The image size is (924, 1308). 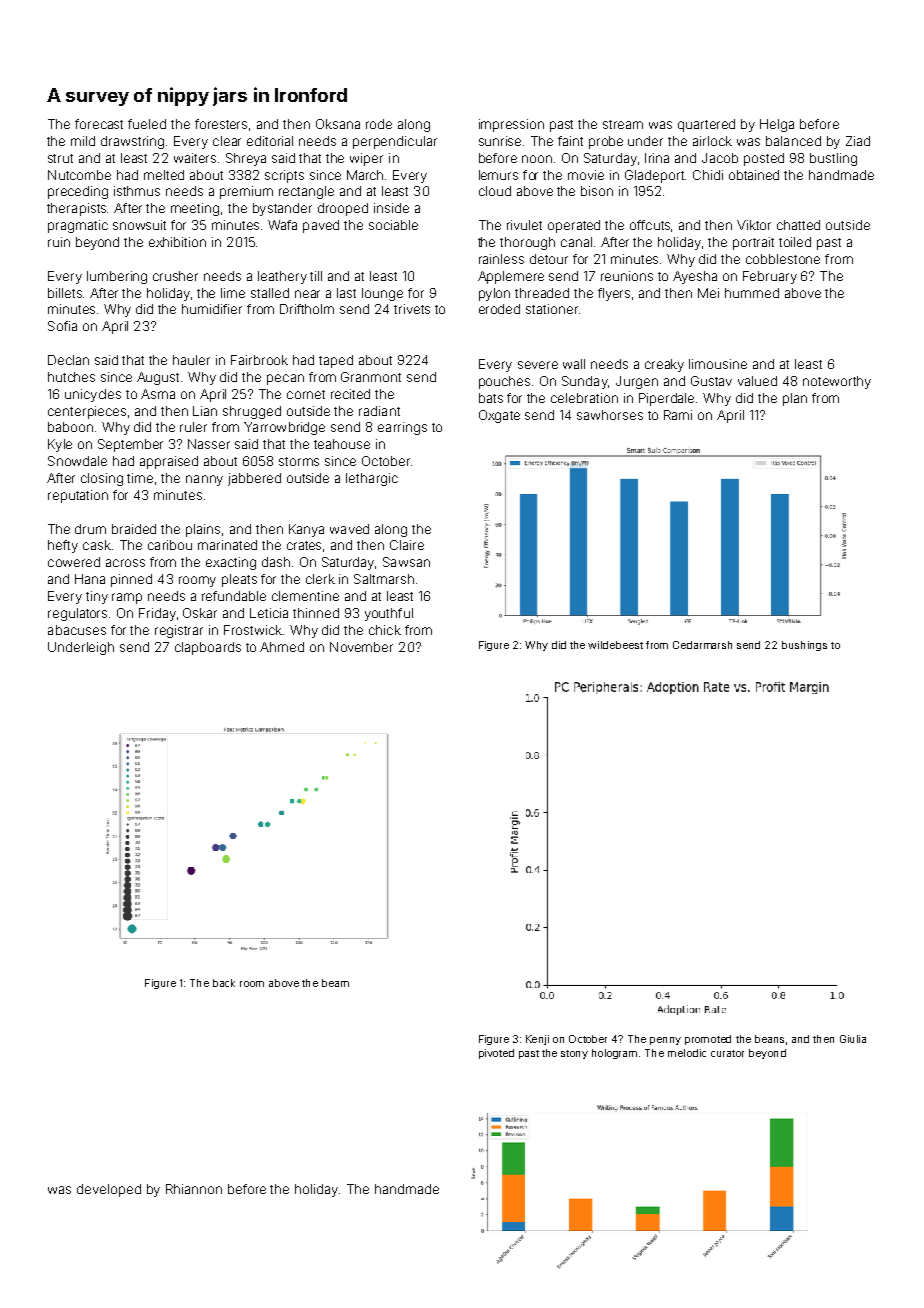 I want to click on penny, so click(x=665, y=1041).
